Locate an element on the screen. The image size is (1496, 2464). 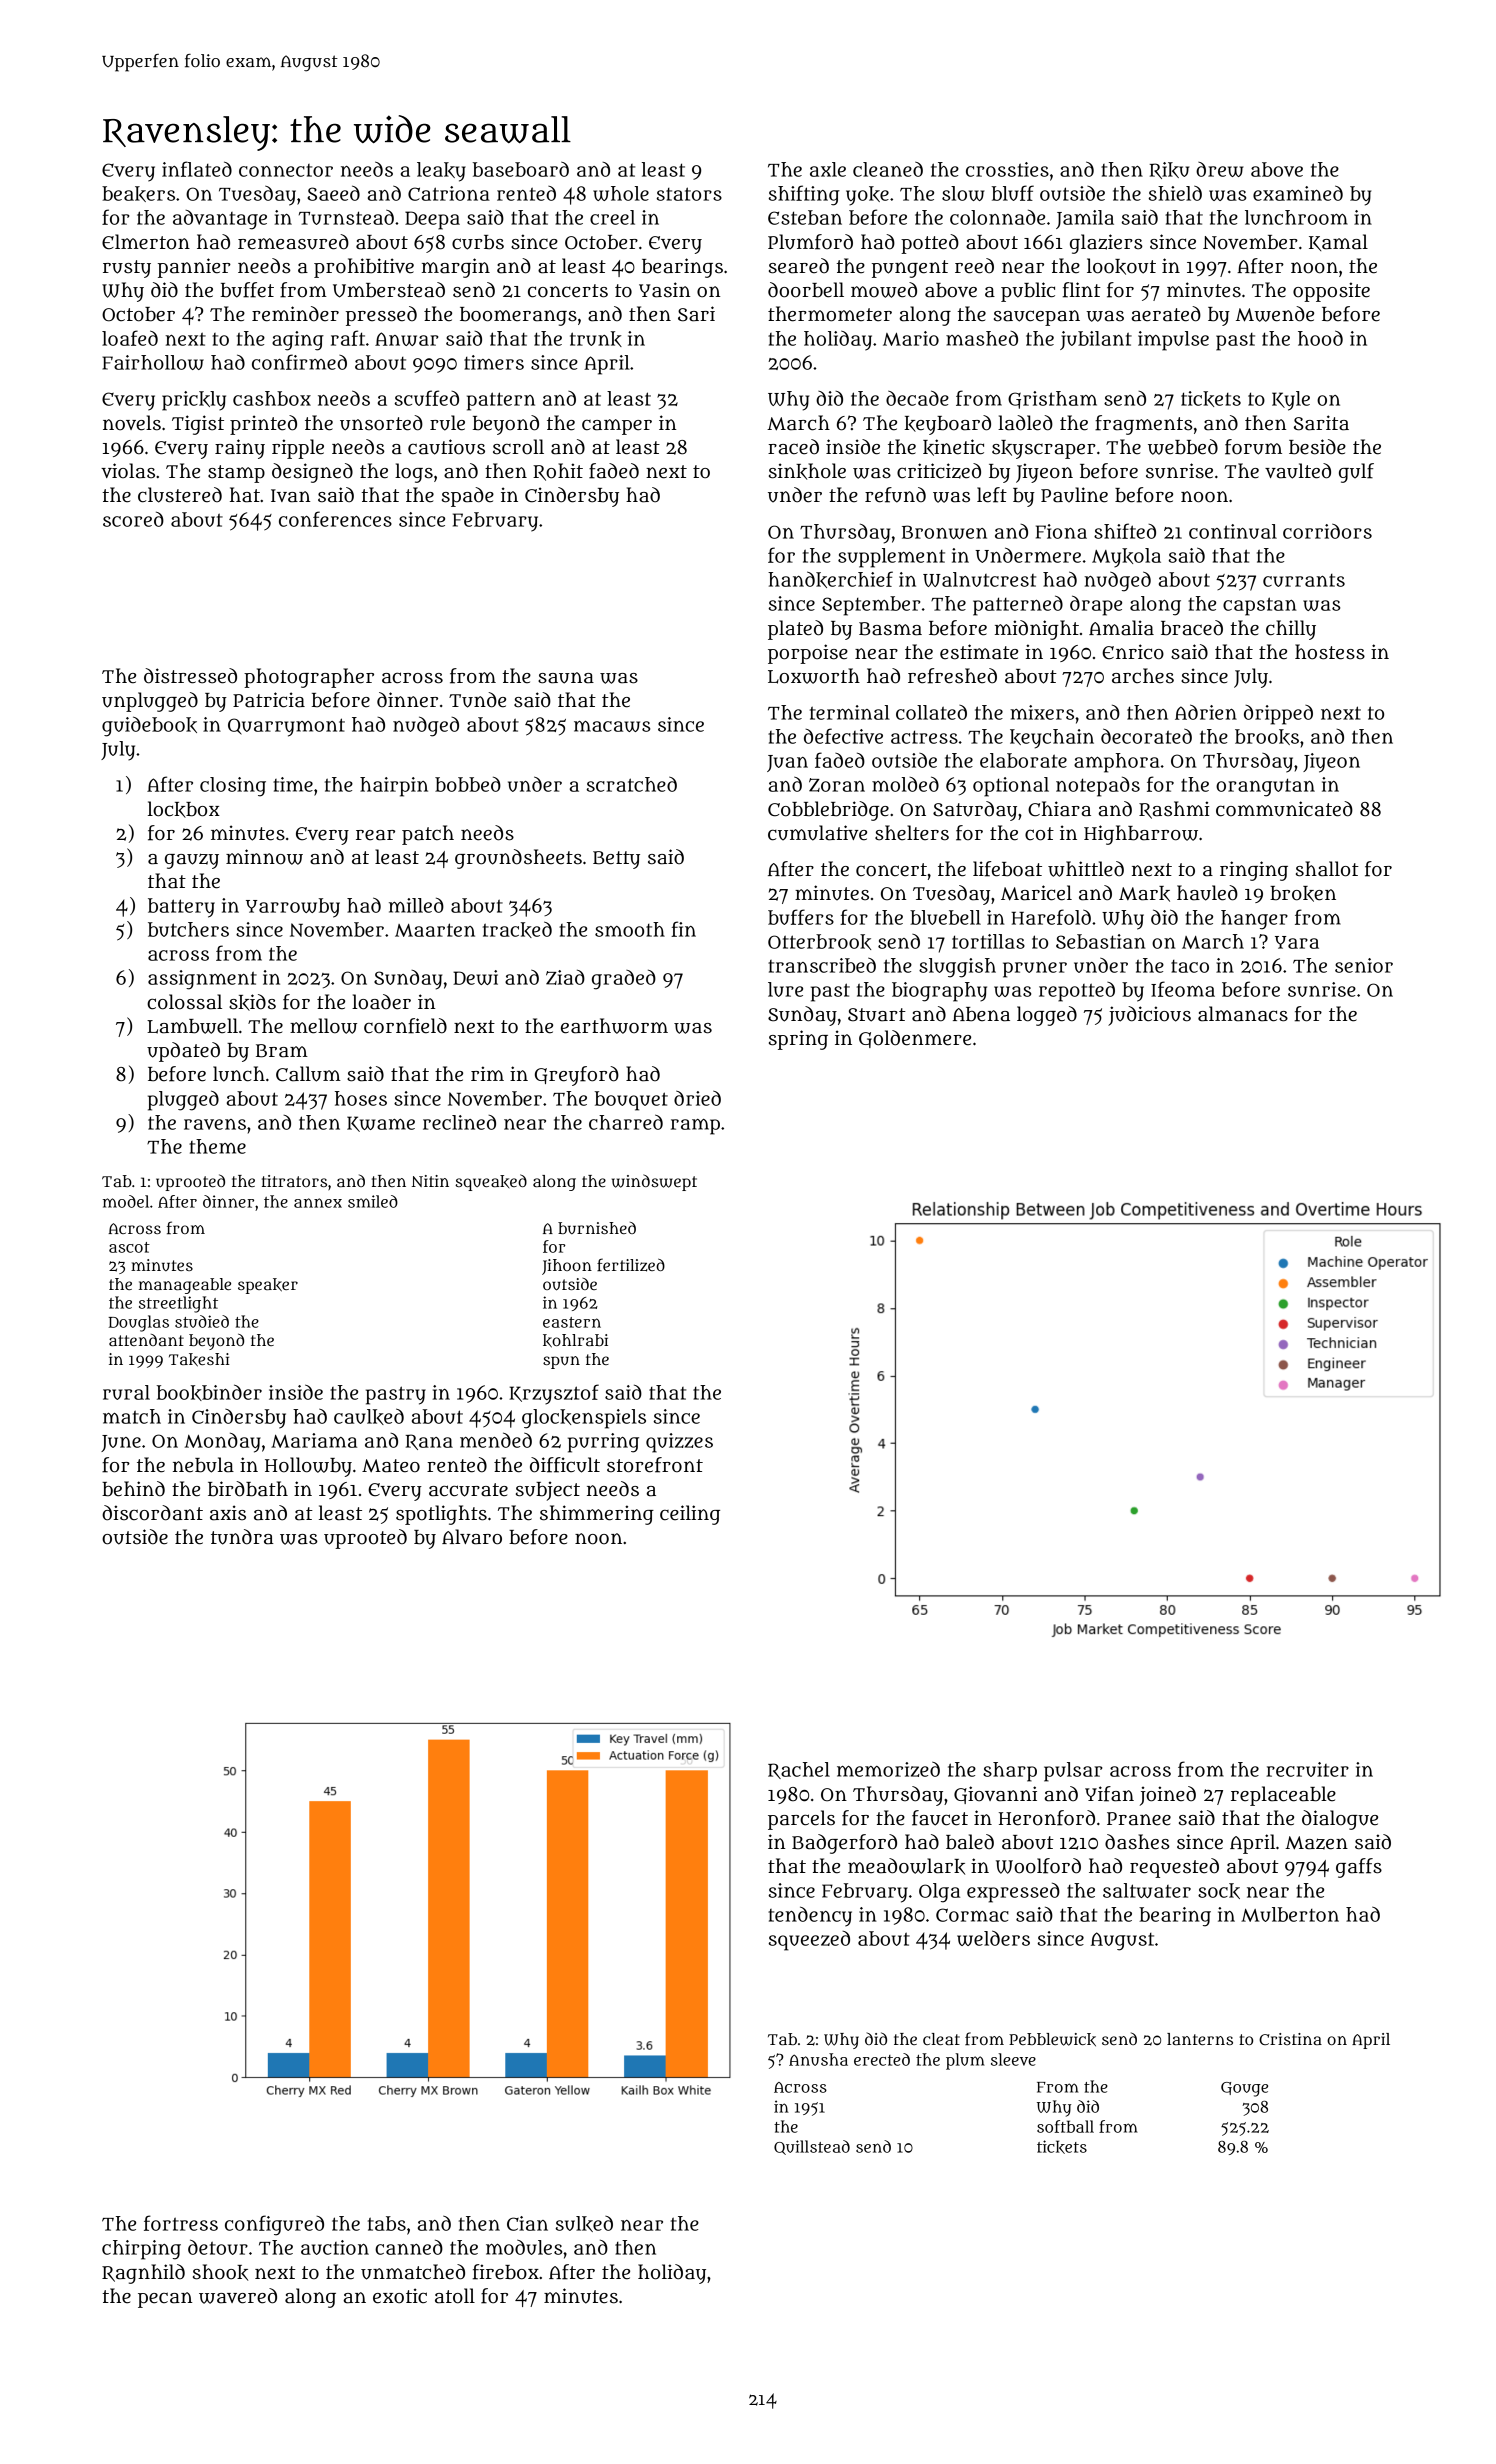
Juan is located at coordinates (787, 763).
